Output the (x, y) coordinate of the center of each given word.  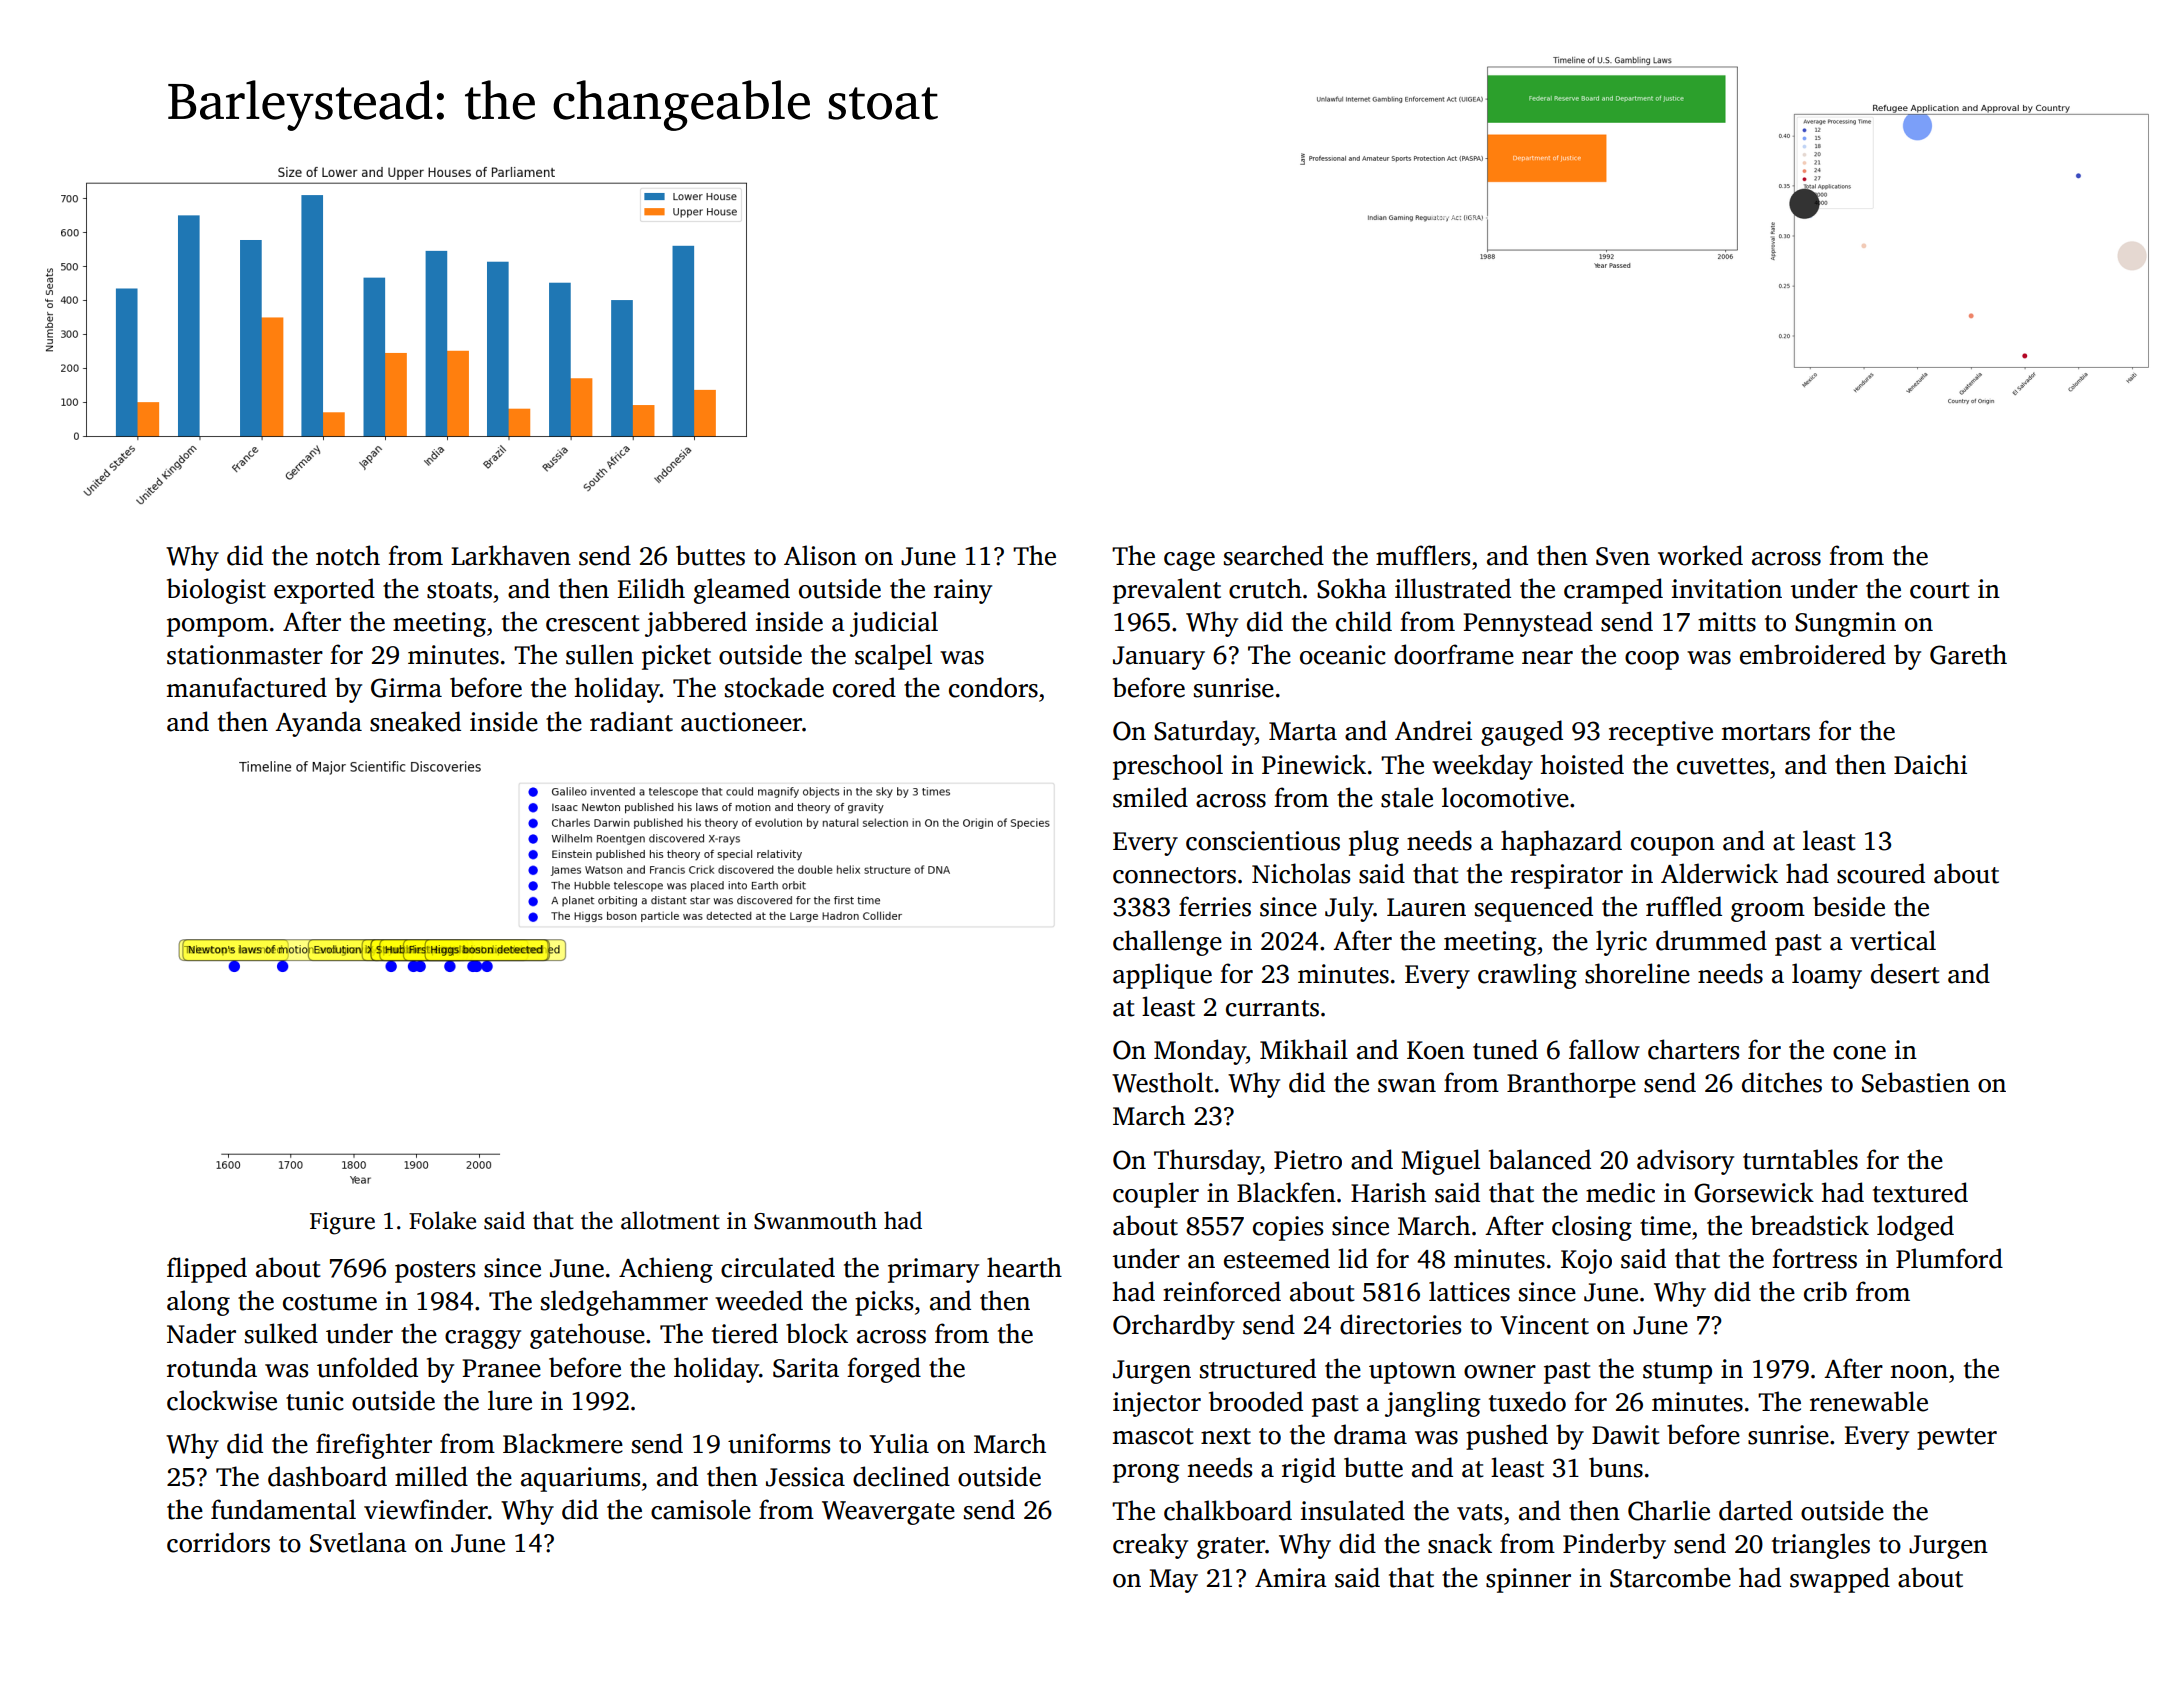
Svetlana (358, 1542)
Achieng (666, 1270)
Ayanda (318, 724)
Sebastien (1916, 1082)
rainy (963, 591)
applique (1162, 976)
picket (676, 657)
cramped (1613, 591)
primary (933, 1270)
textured (1920, 1192)
